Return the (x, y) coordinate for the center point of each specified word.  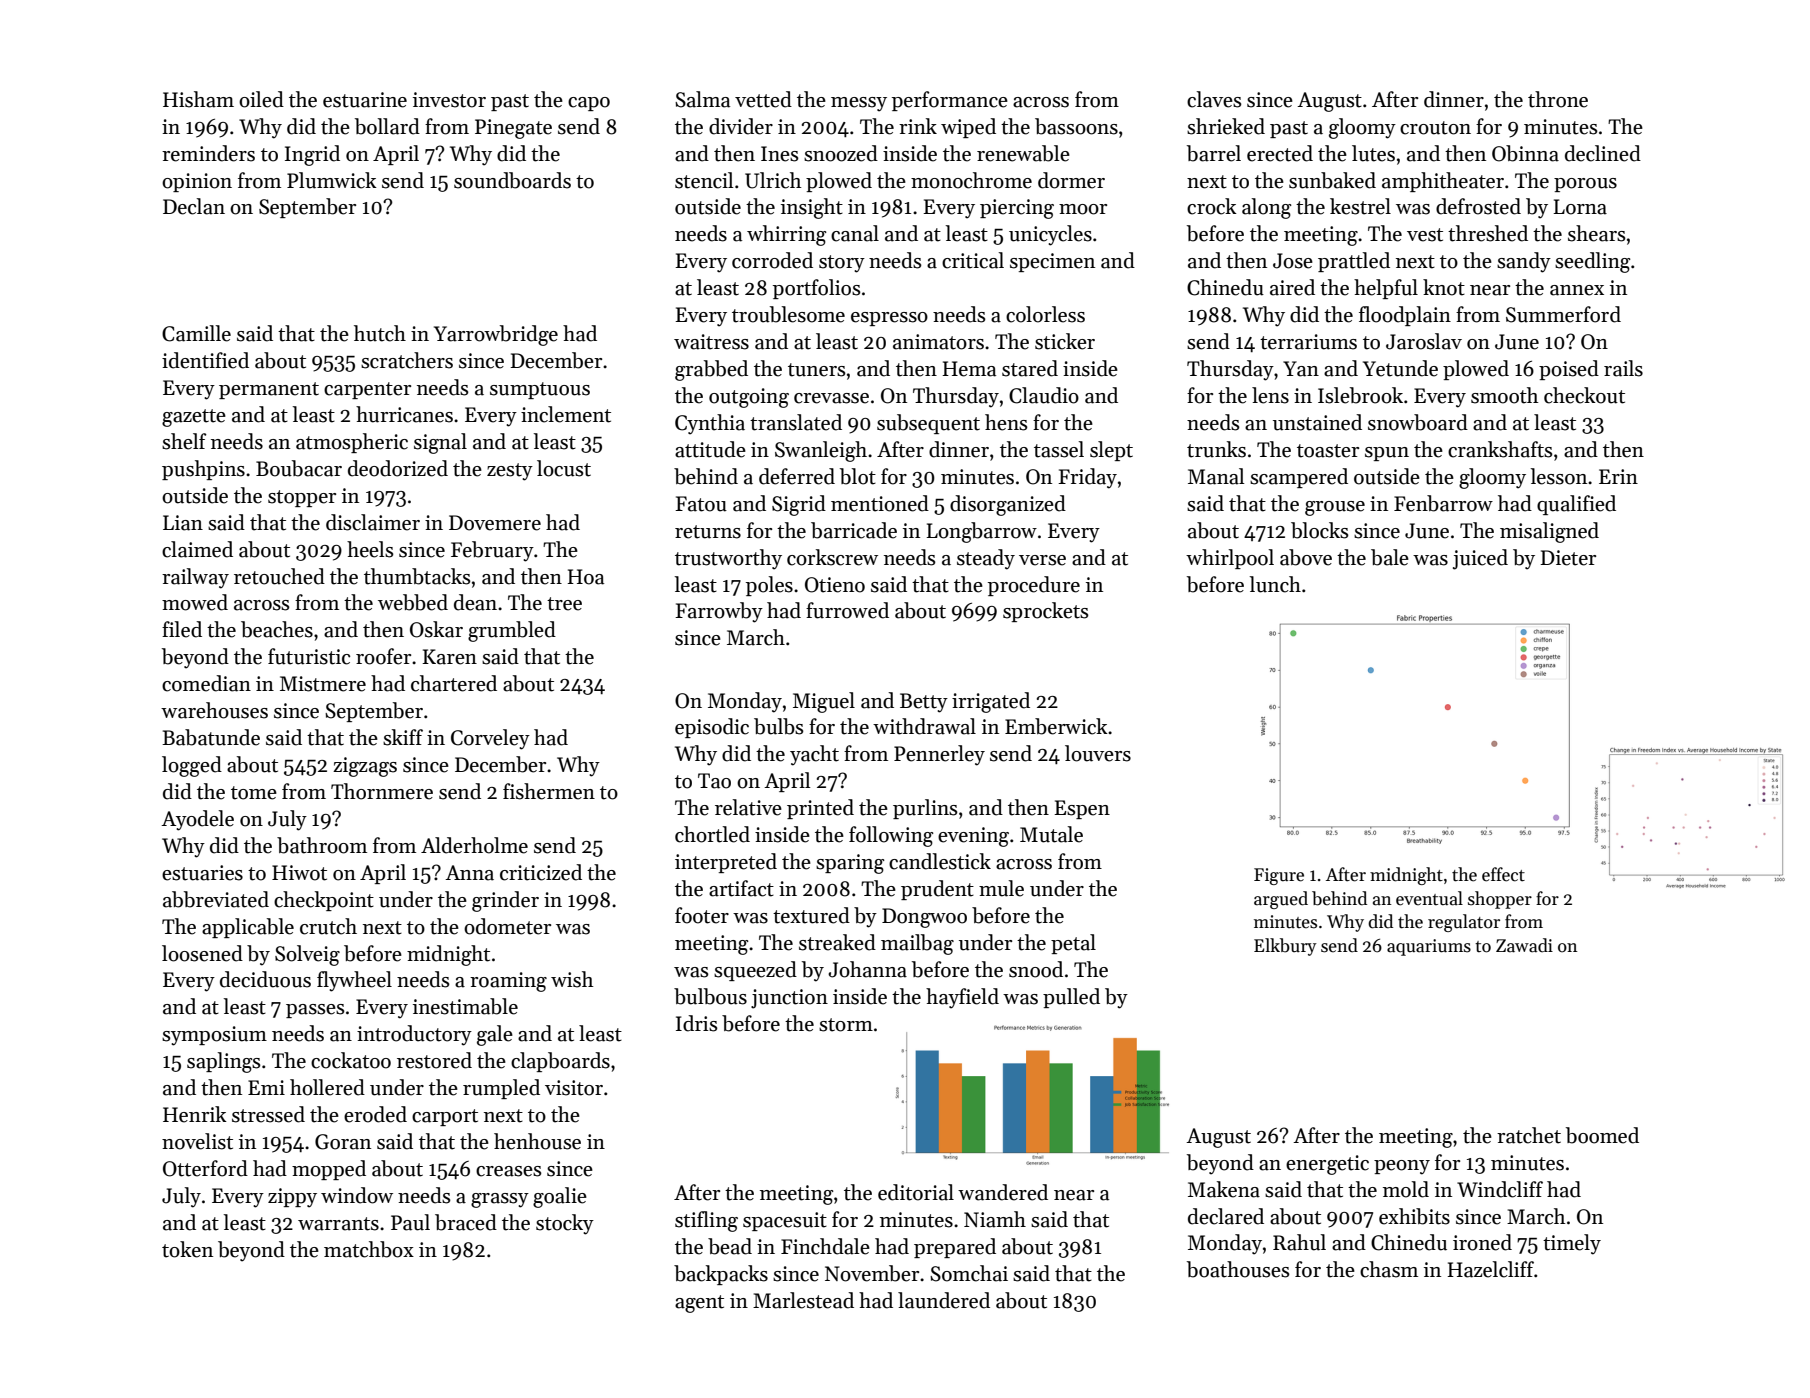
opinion (197, 182)
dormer (1071, 180)
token (187, 1249)
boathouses (1238, 1269)
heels (370, 549)
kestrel (1360, 206)
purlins (925, 809)
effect (1503, 874)
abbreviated (216, 899)
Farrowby (719, 612)
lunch (1275, 584)
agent (699, 1304)
